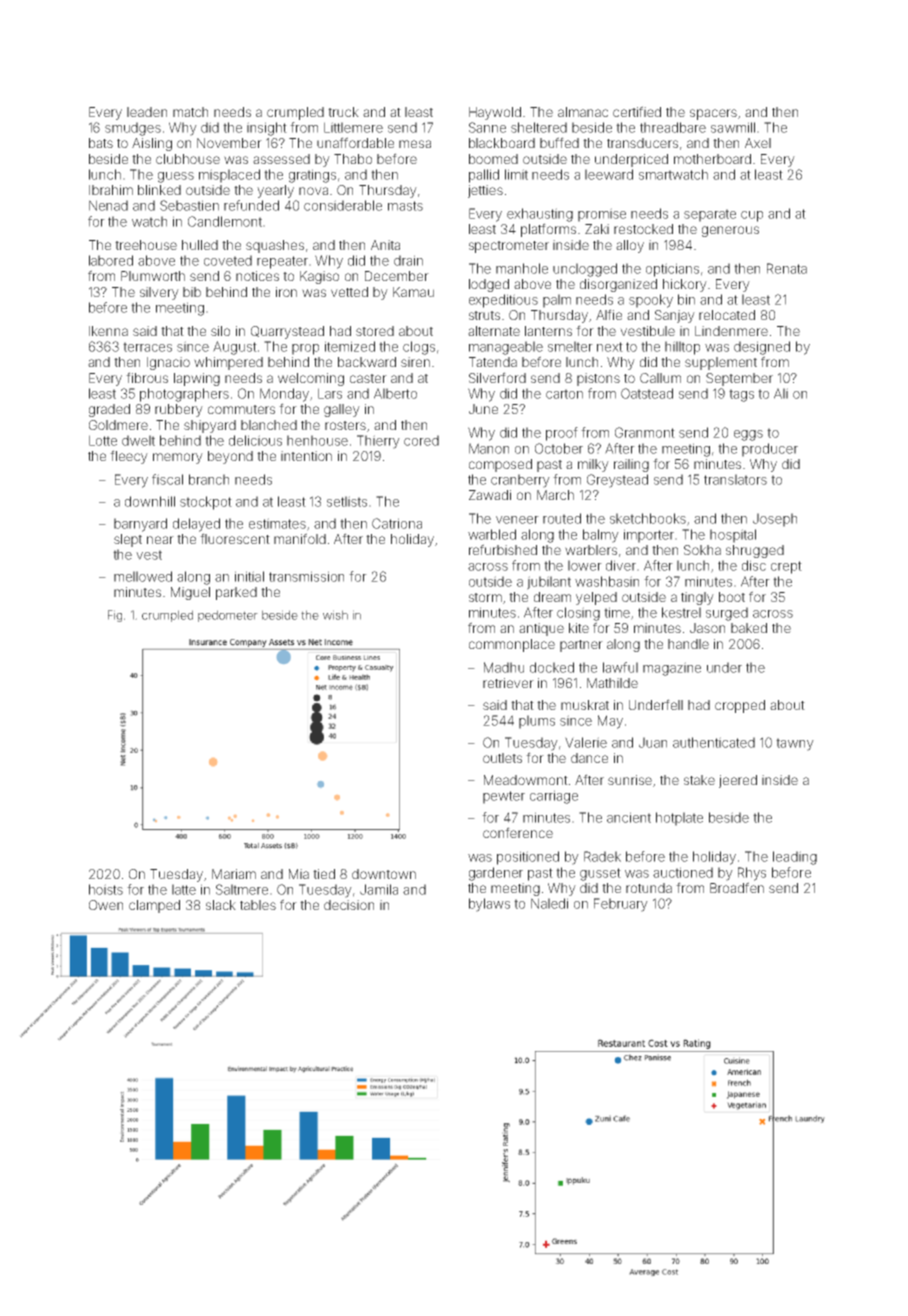  I want to click on slept, so click(128, 540).
